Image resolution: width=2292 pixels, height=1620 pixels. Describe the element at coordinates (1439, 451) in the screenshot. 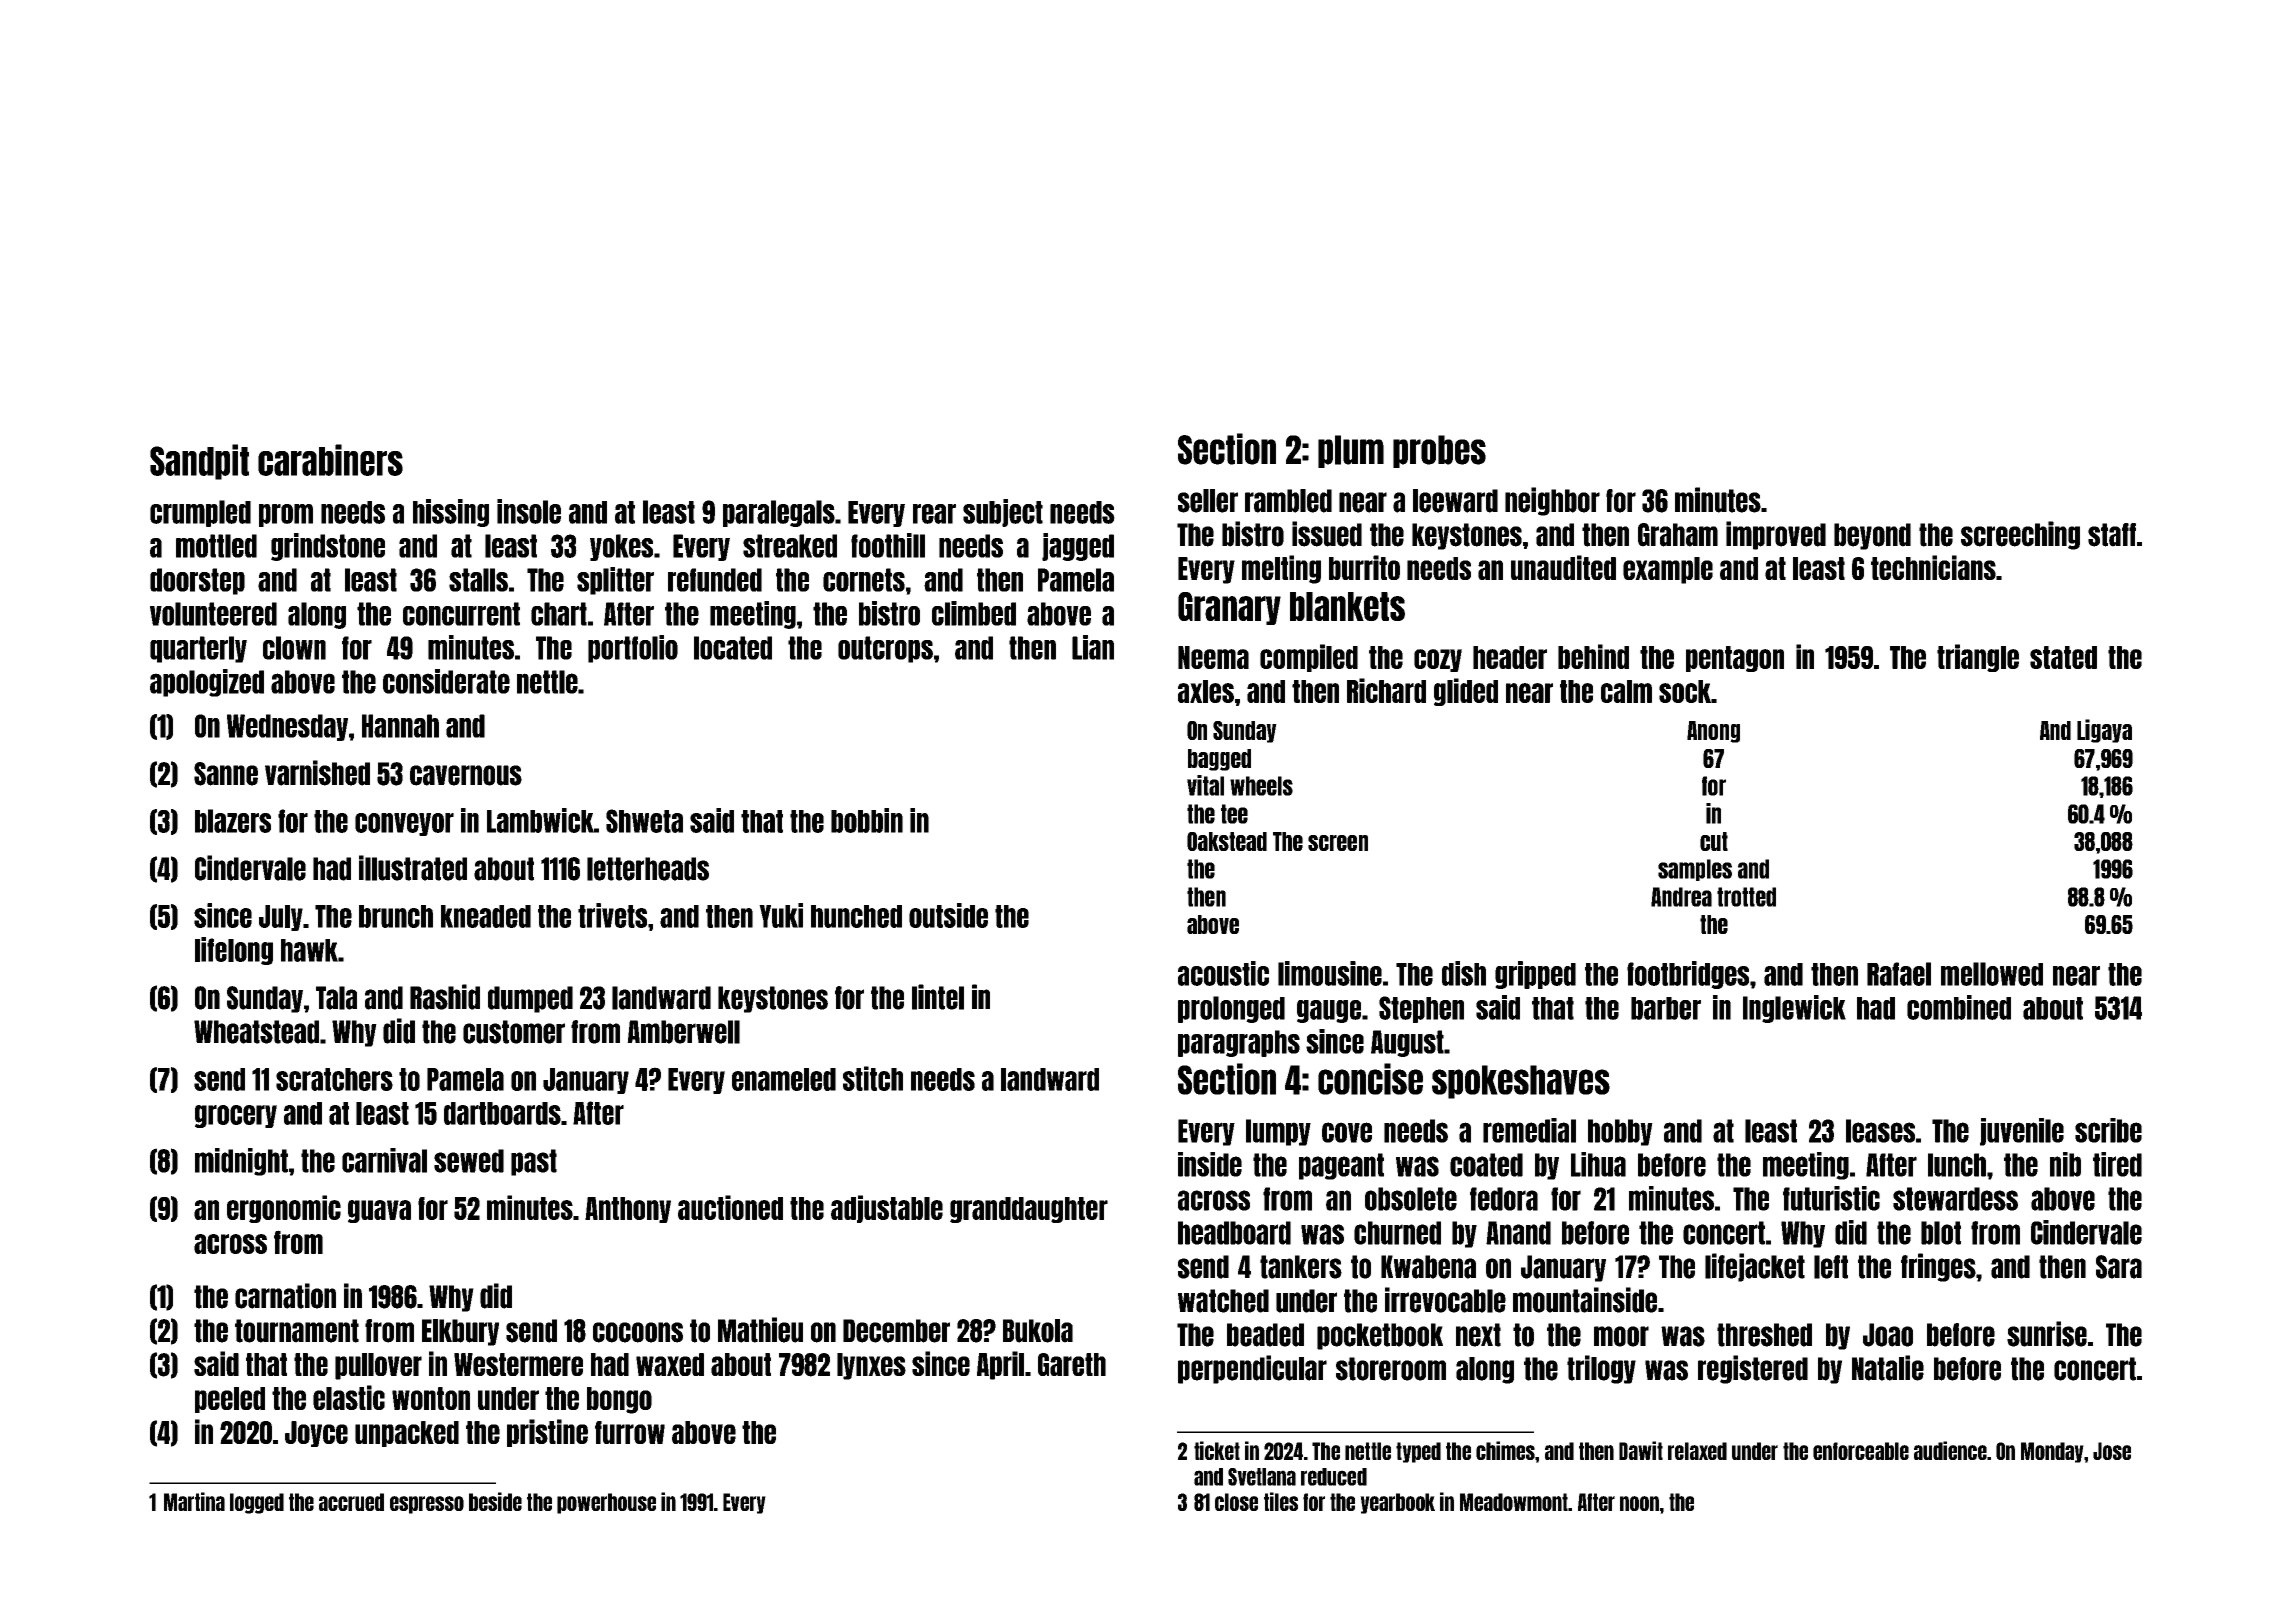

I see `probes` at that location.
